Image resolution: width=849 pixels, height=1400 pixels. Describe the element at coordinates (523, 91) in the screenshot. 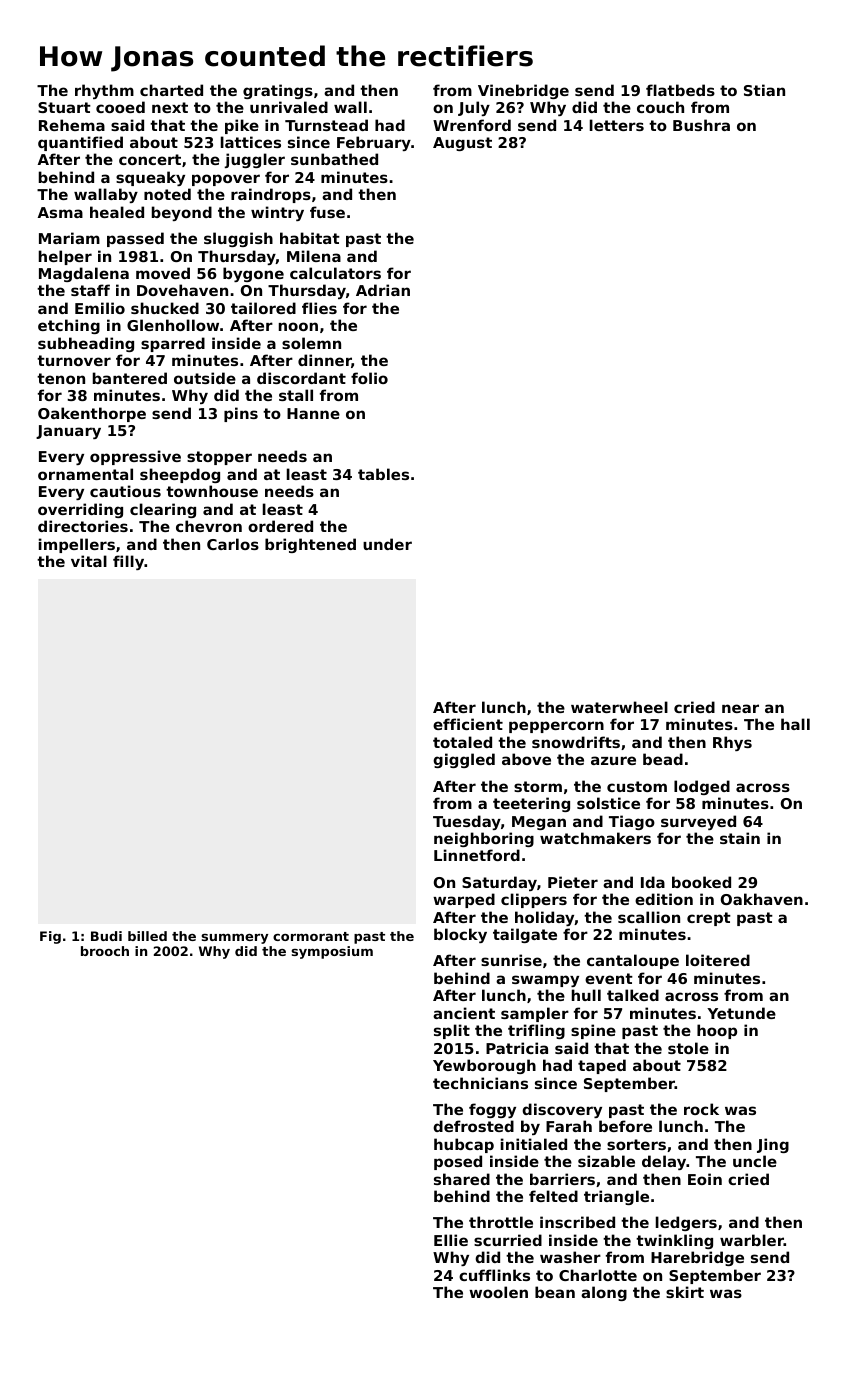

I see `Vinebridge` at that location.
